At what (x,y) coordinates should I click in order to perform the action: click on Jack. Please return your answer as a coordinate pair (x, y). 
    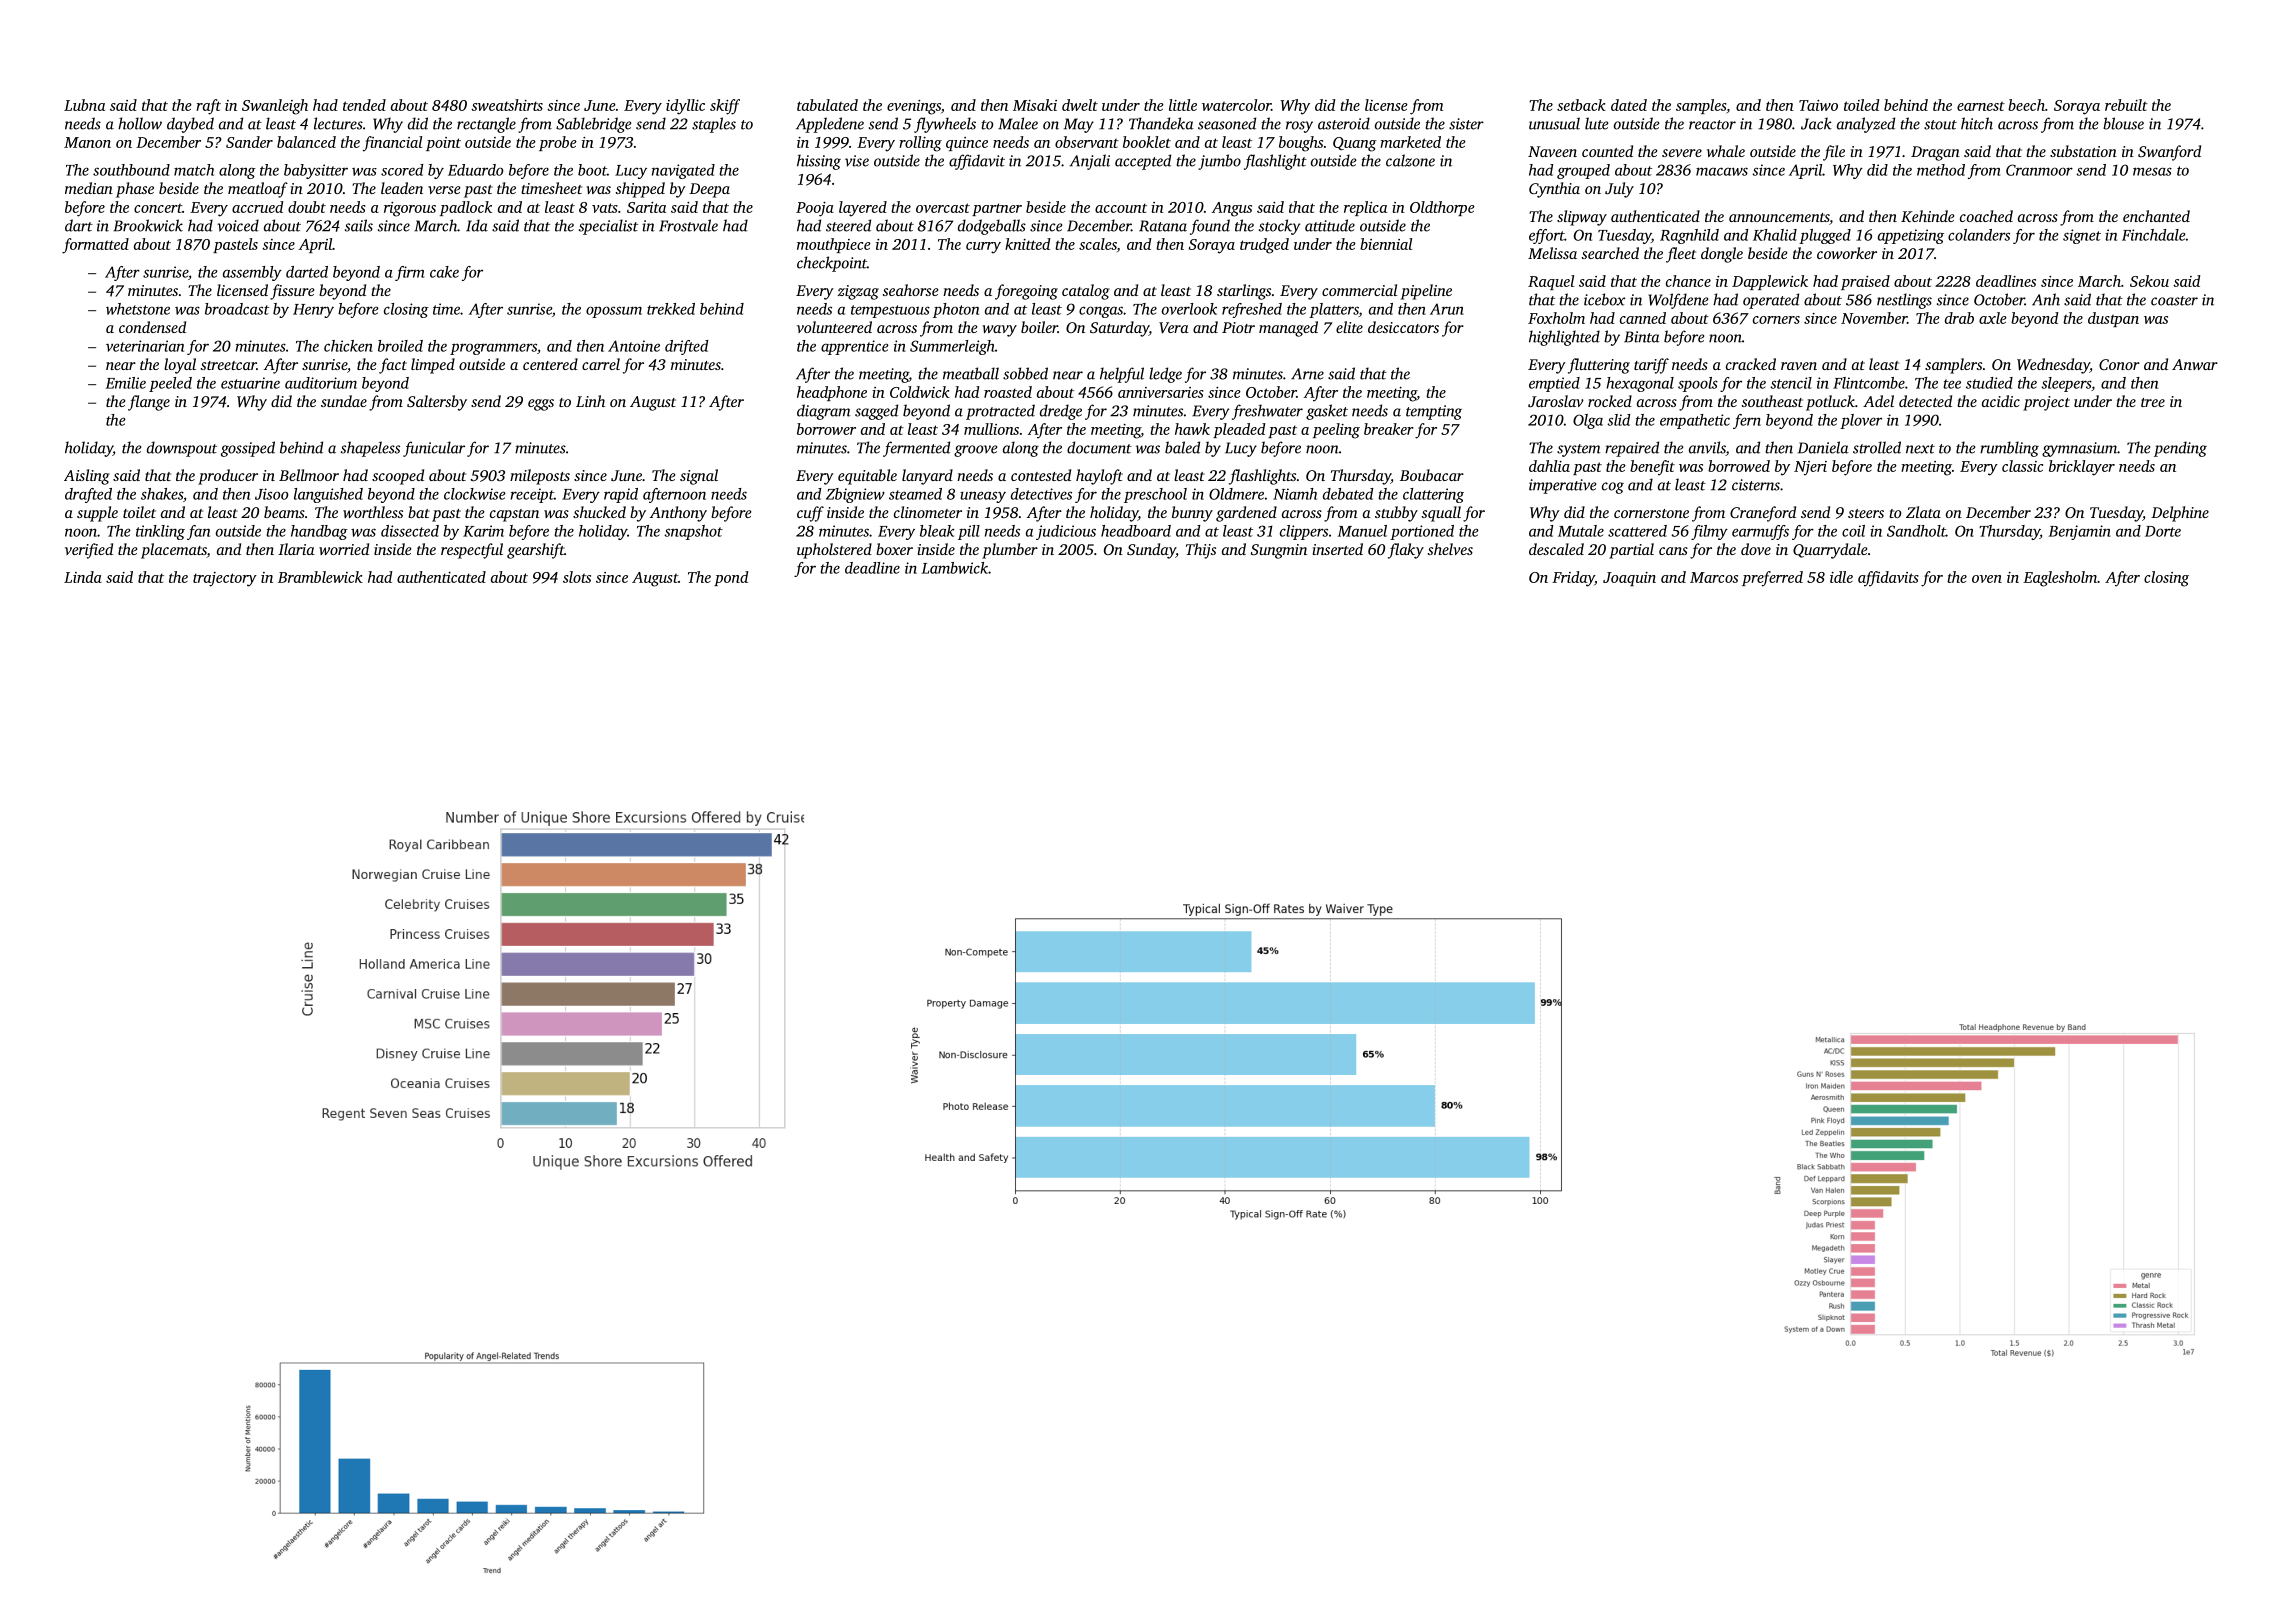
    Looking at the image, I should click on (1816, 123).
